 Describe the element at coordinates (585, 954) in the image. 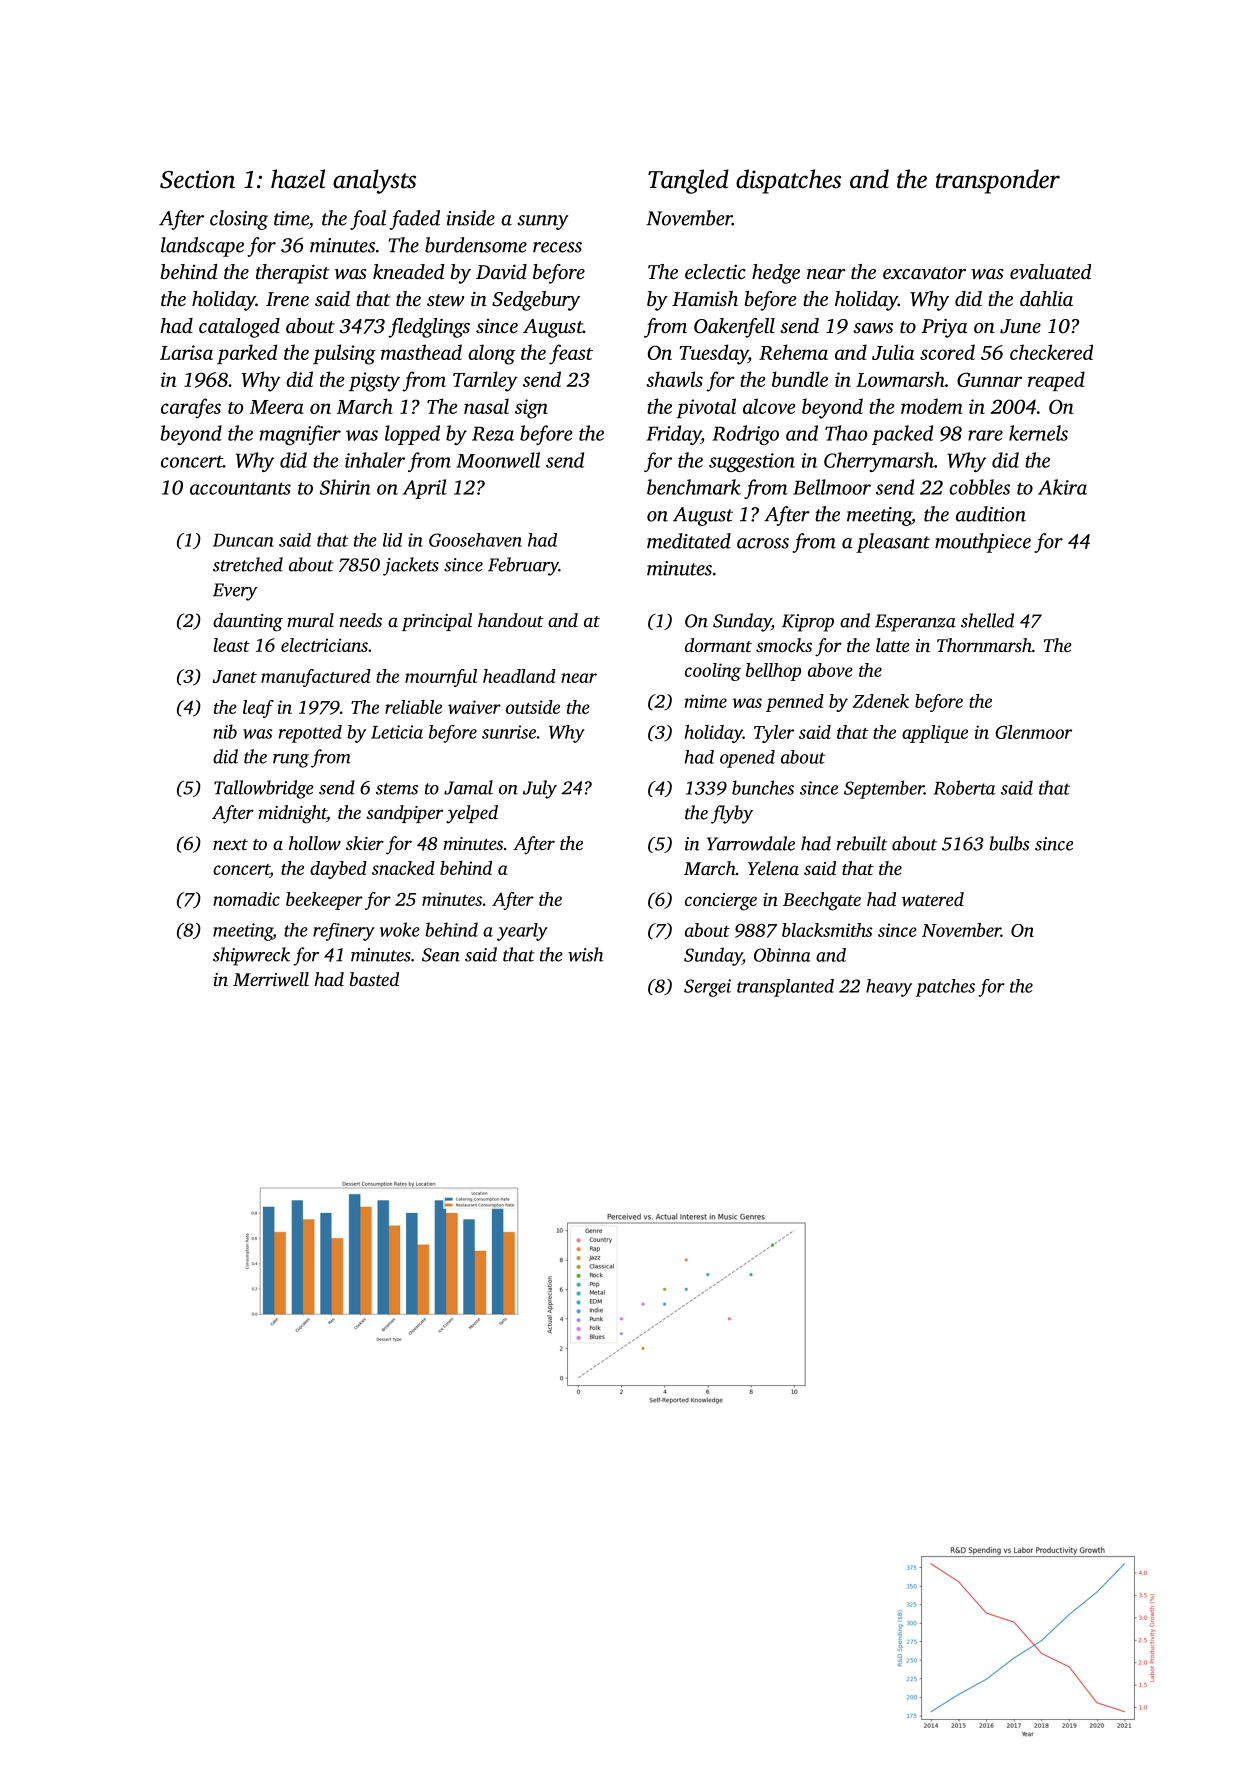

I see `wish` at that location.
